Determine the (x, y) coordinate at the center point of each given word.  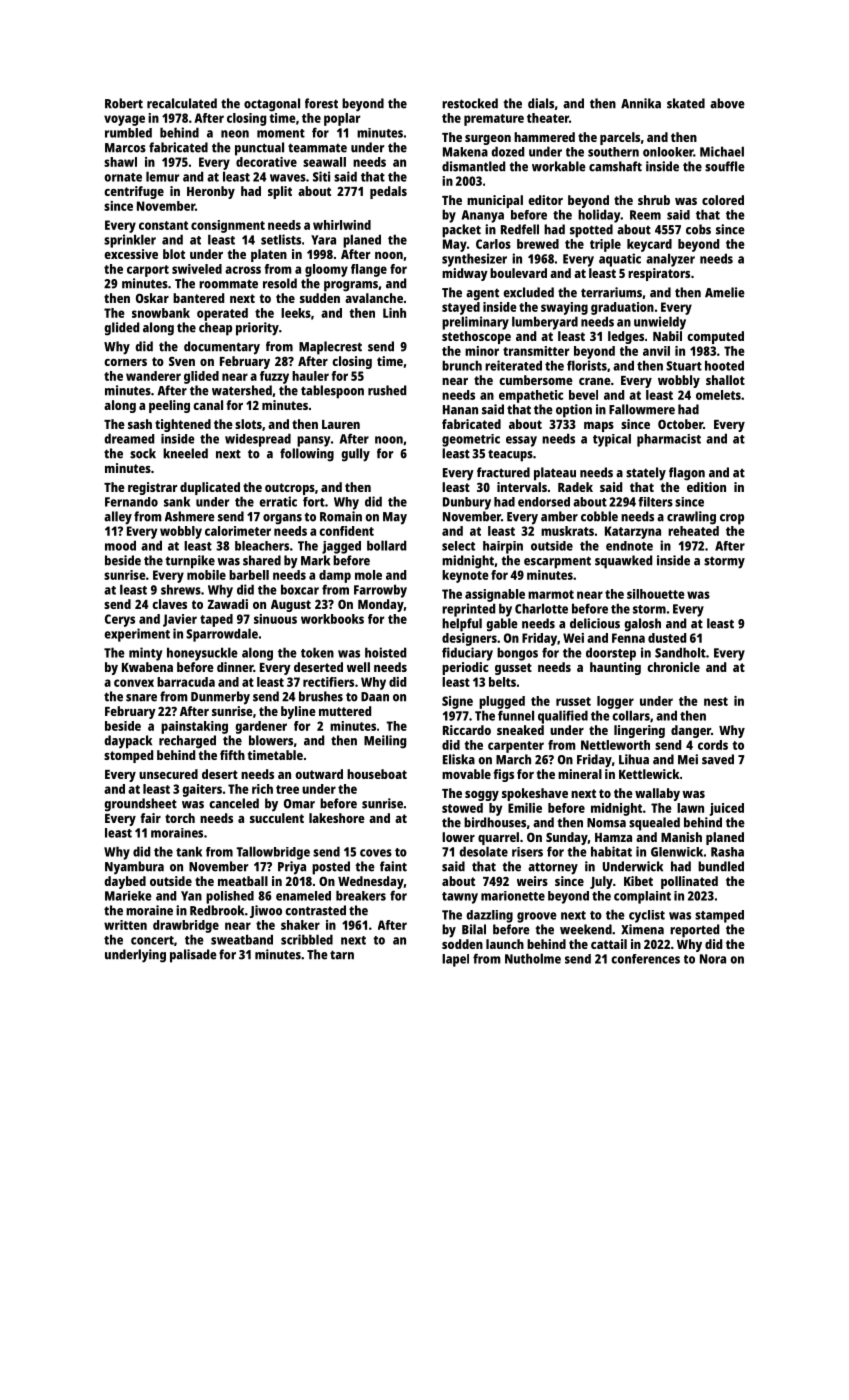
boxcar (300, 589)
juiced (726, 809)
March (513, 759)
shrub (654, 200)
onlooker (668, 152)
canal (208, 405)
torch (180, 818)
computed (715, 337)
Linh (394, 313)
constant (163, 225)
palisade (193, 956)
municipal (495, 201)
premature (494, 120)
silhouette (656, 594)
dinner (235, 667)
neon (235, 134)
